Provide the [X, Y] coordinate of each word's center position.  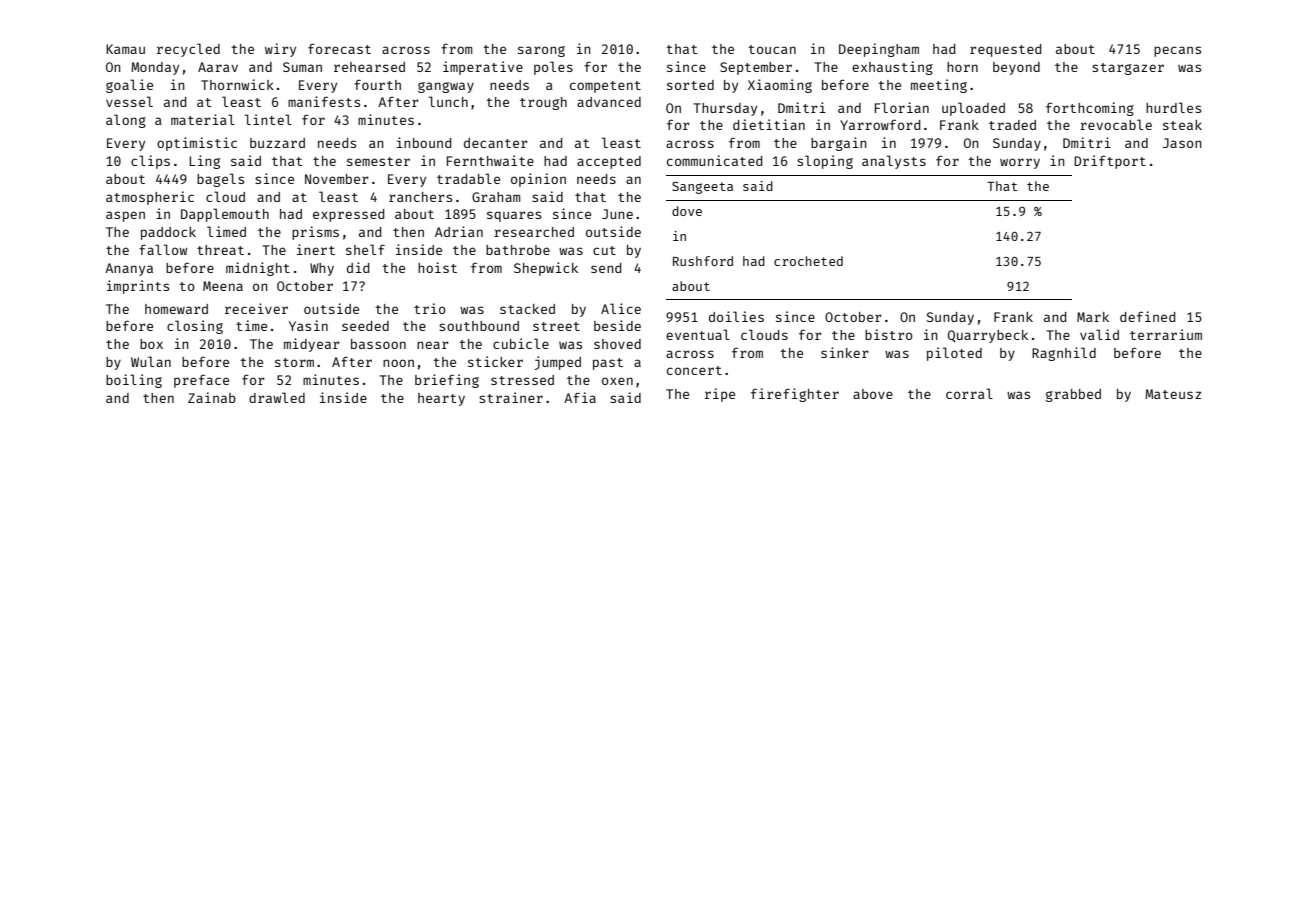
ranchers [420, 197]
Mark [1093, 317]
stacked [527, 309]
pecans [1177, 51]
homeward [176, 309]
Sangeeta [702, 187]
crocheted [808, 261]
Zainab [212, 397]
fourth [377, 84]
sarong [541, 51]
